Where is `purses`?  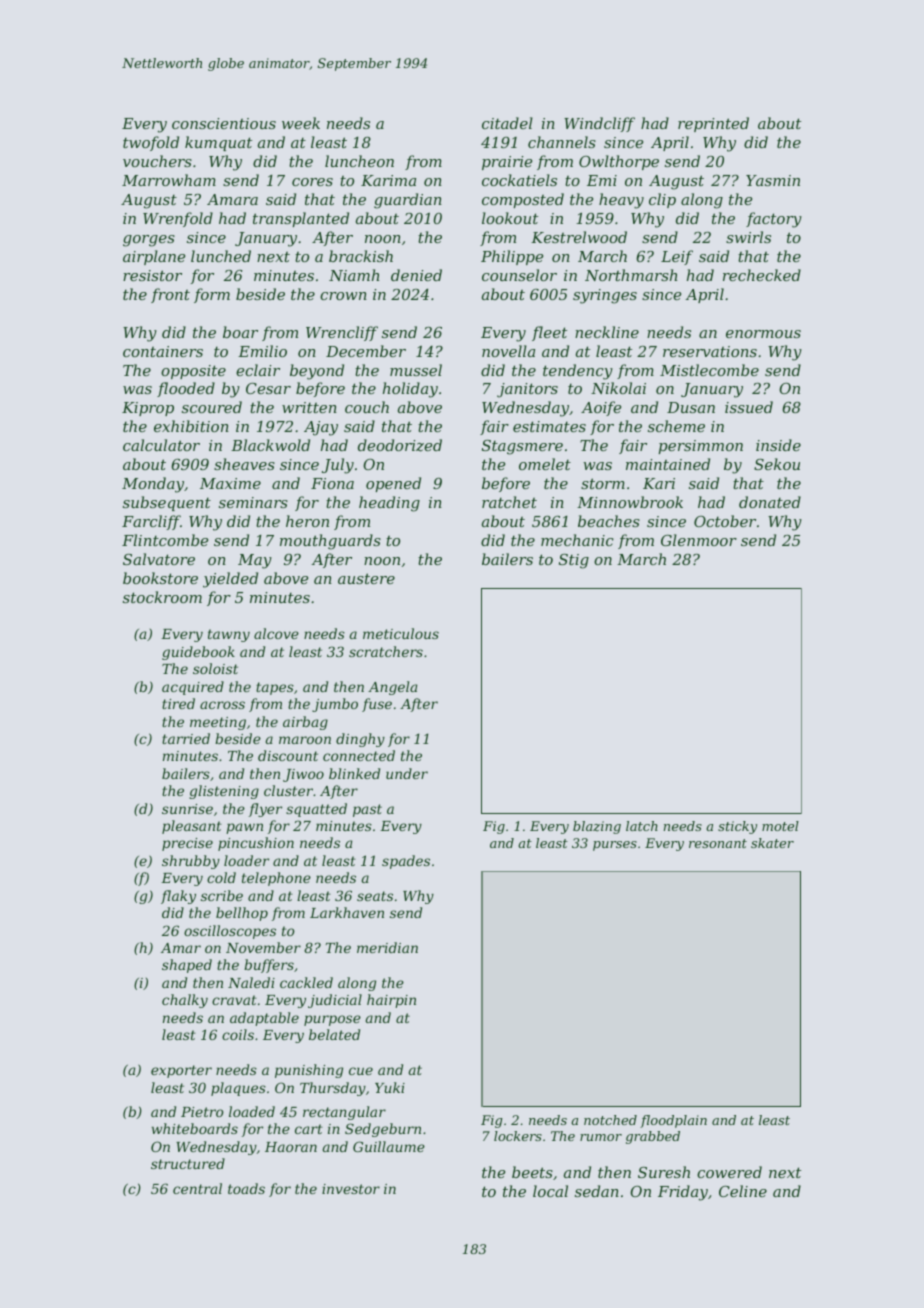 purses is located at coordinates (615, 846).
